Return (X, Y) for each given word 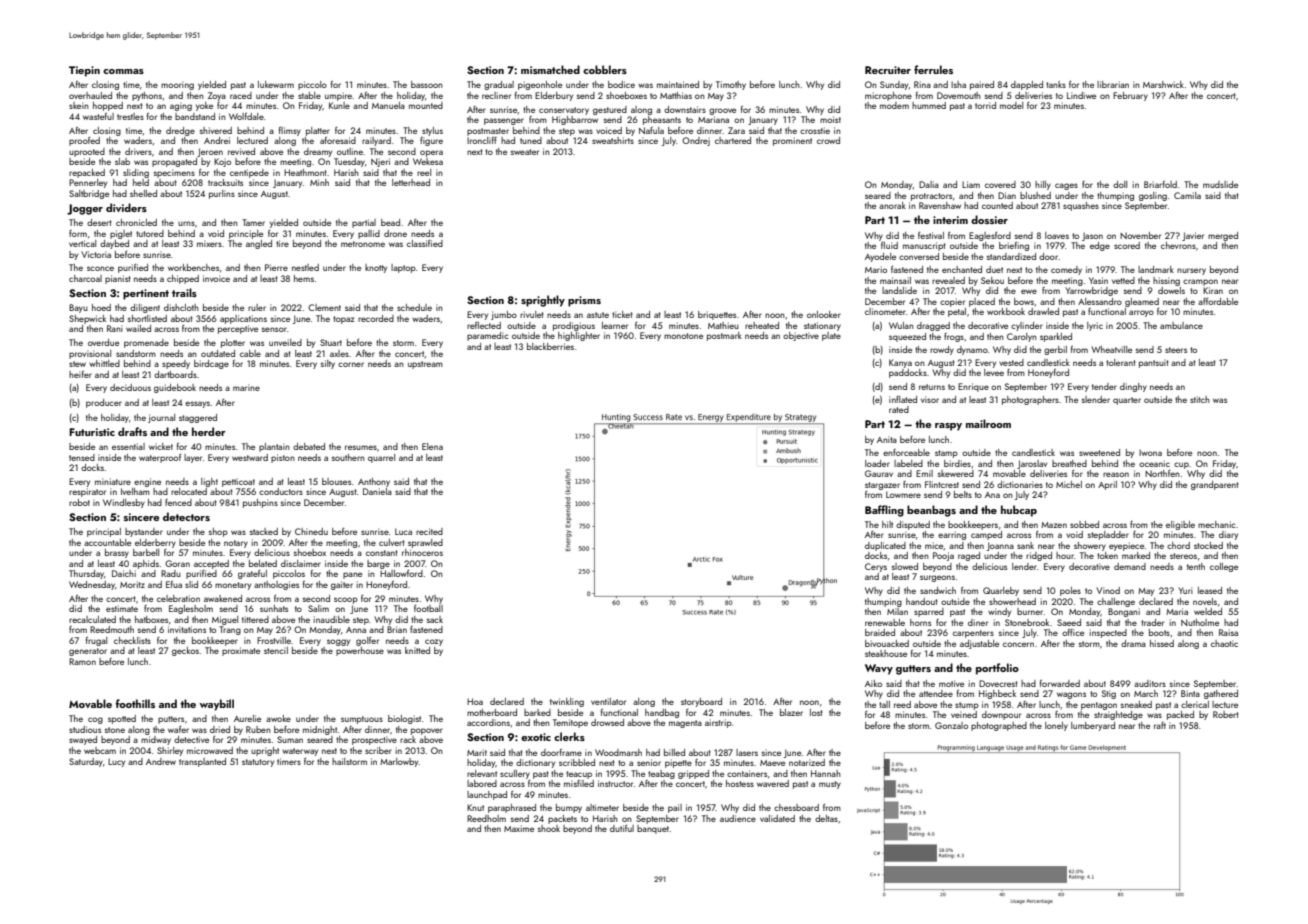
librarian (1113, 84)
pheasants (662, 120)
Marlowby (399, 762)
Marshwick (1163, 84)
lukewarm (276, 84)
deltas (826, 818)
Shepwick (87, 319)
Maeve (772, 763)
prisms (584, 301)
